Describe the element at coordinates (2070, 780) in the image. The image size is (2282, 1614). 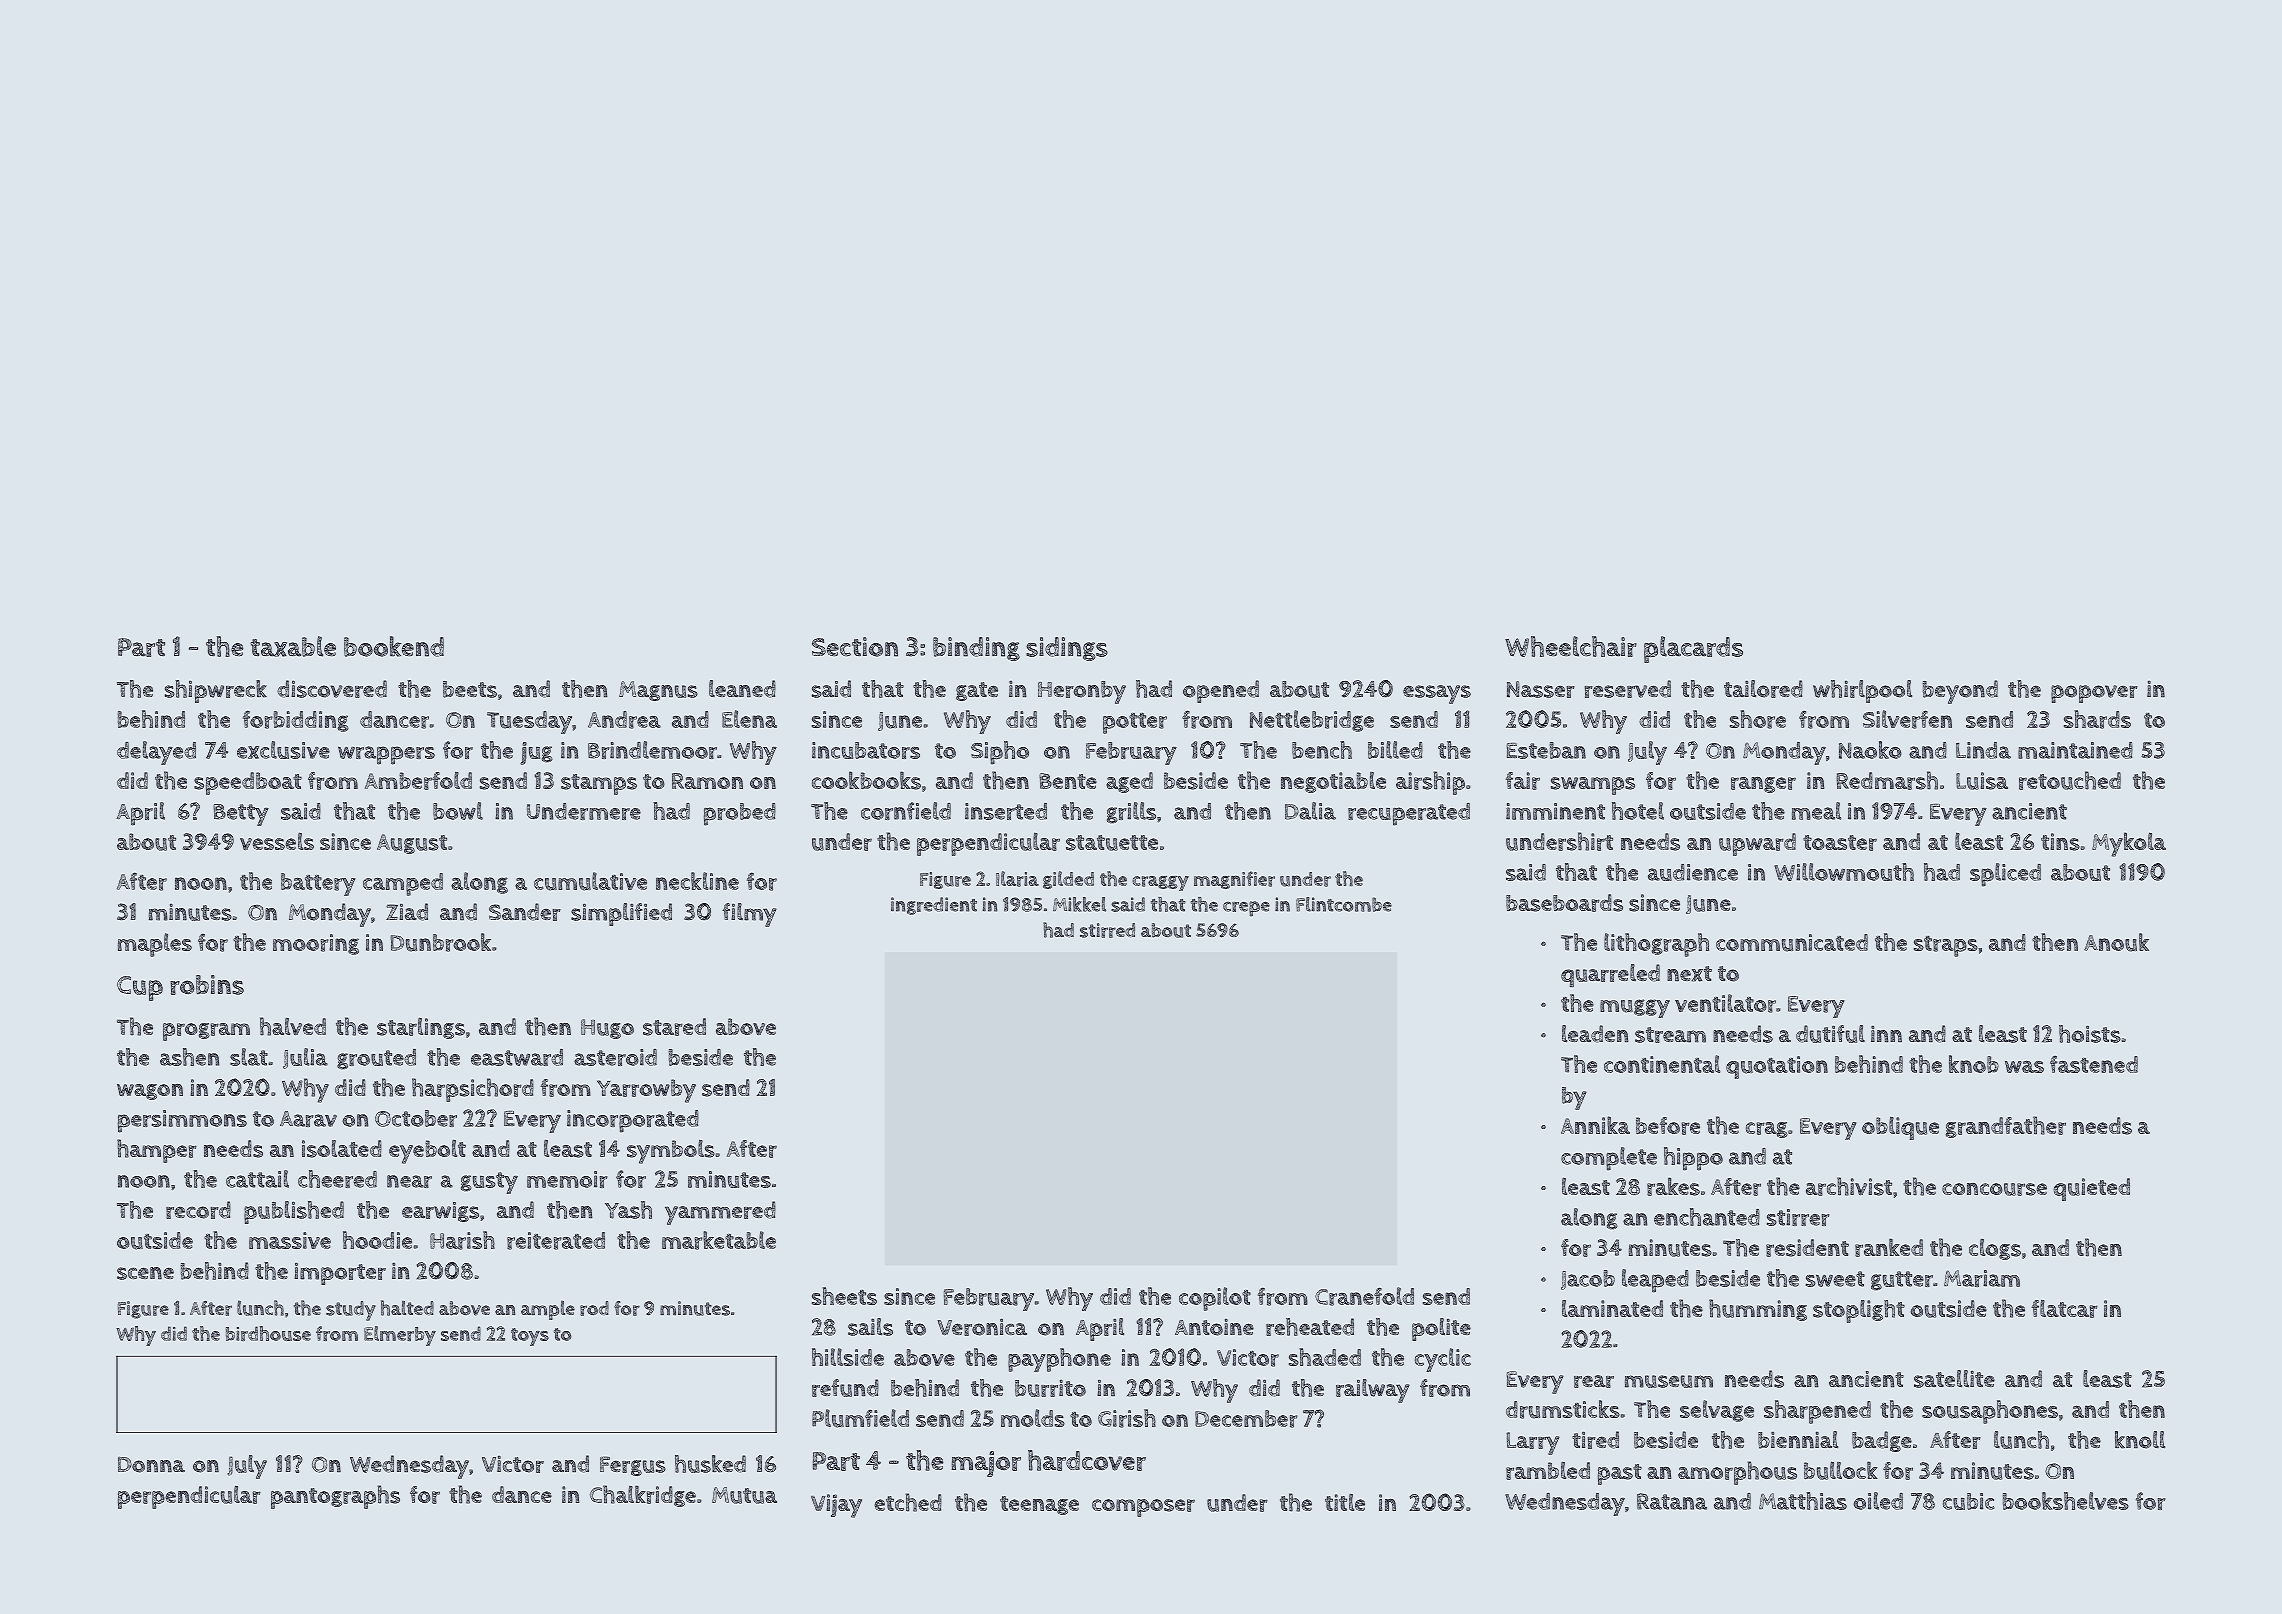
I see `retouched` at that location.
